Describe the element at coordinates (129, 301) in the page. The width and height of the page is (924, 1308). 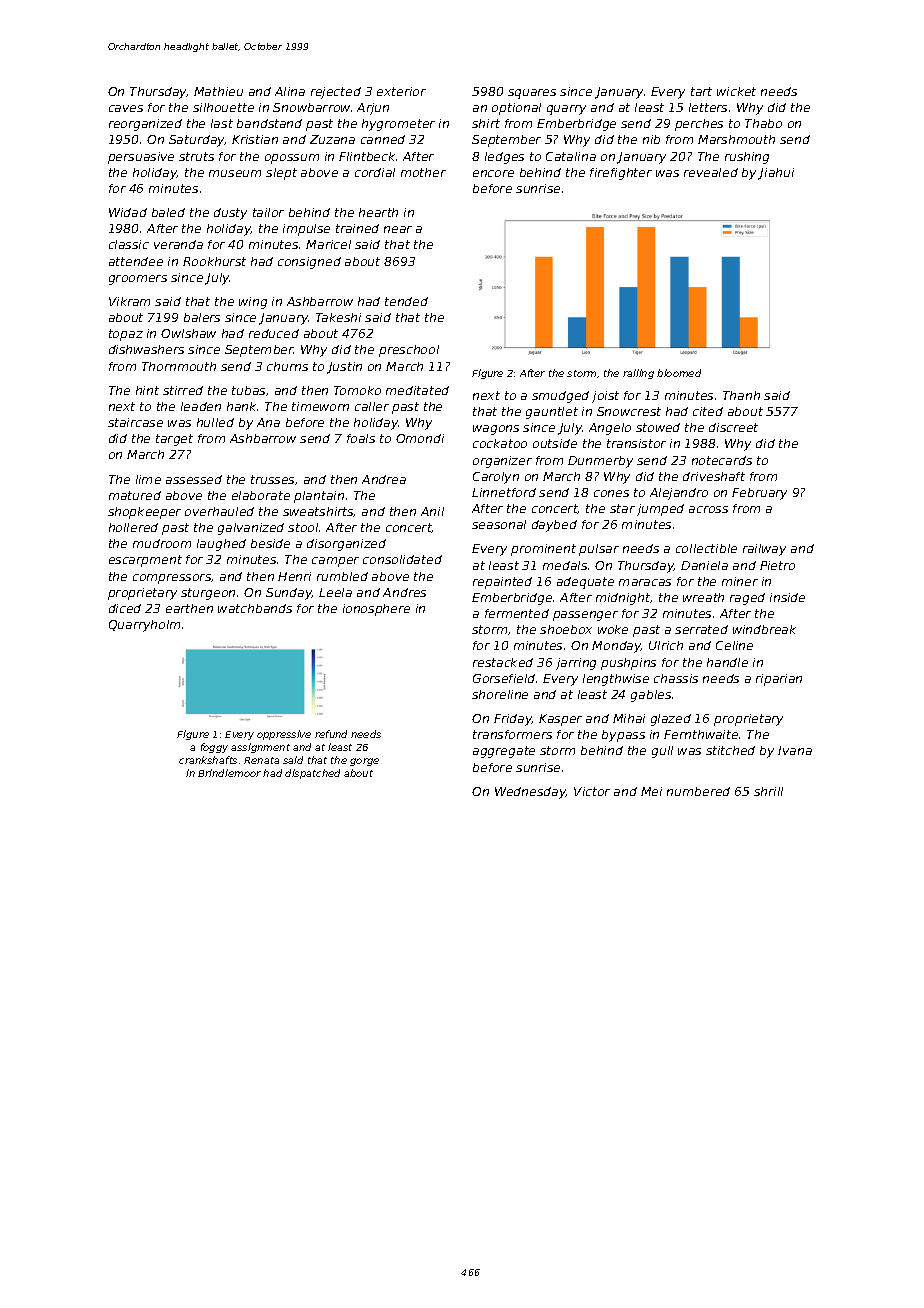
I see `Vikram` at that location.
